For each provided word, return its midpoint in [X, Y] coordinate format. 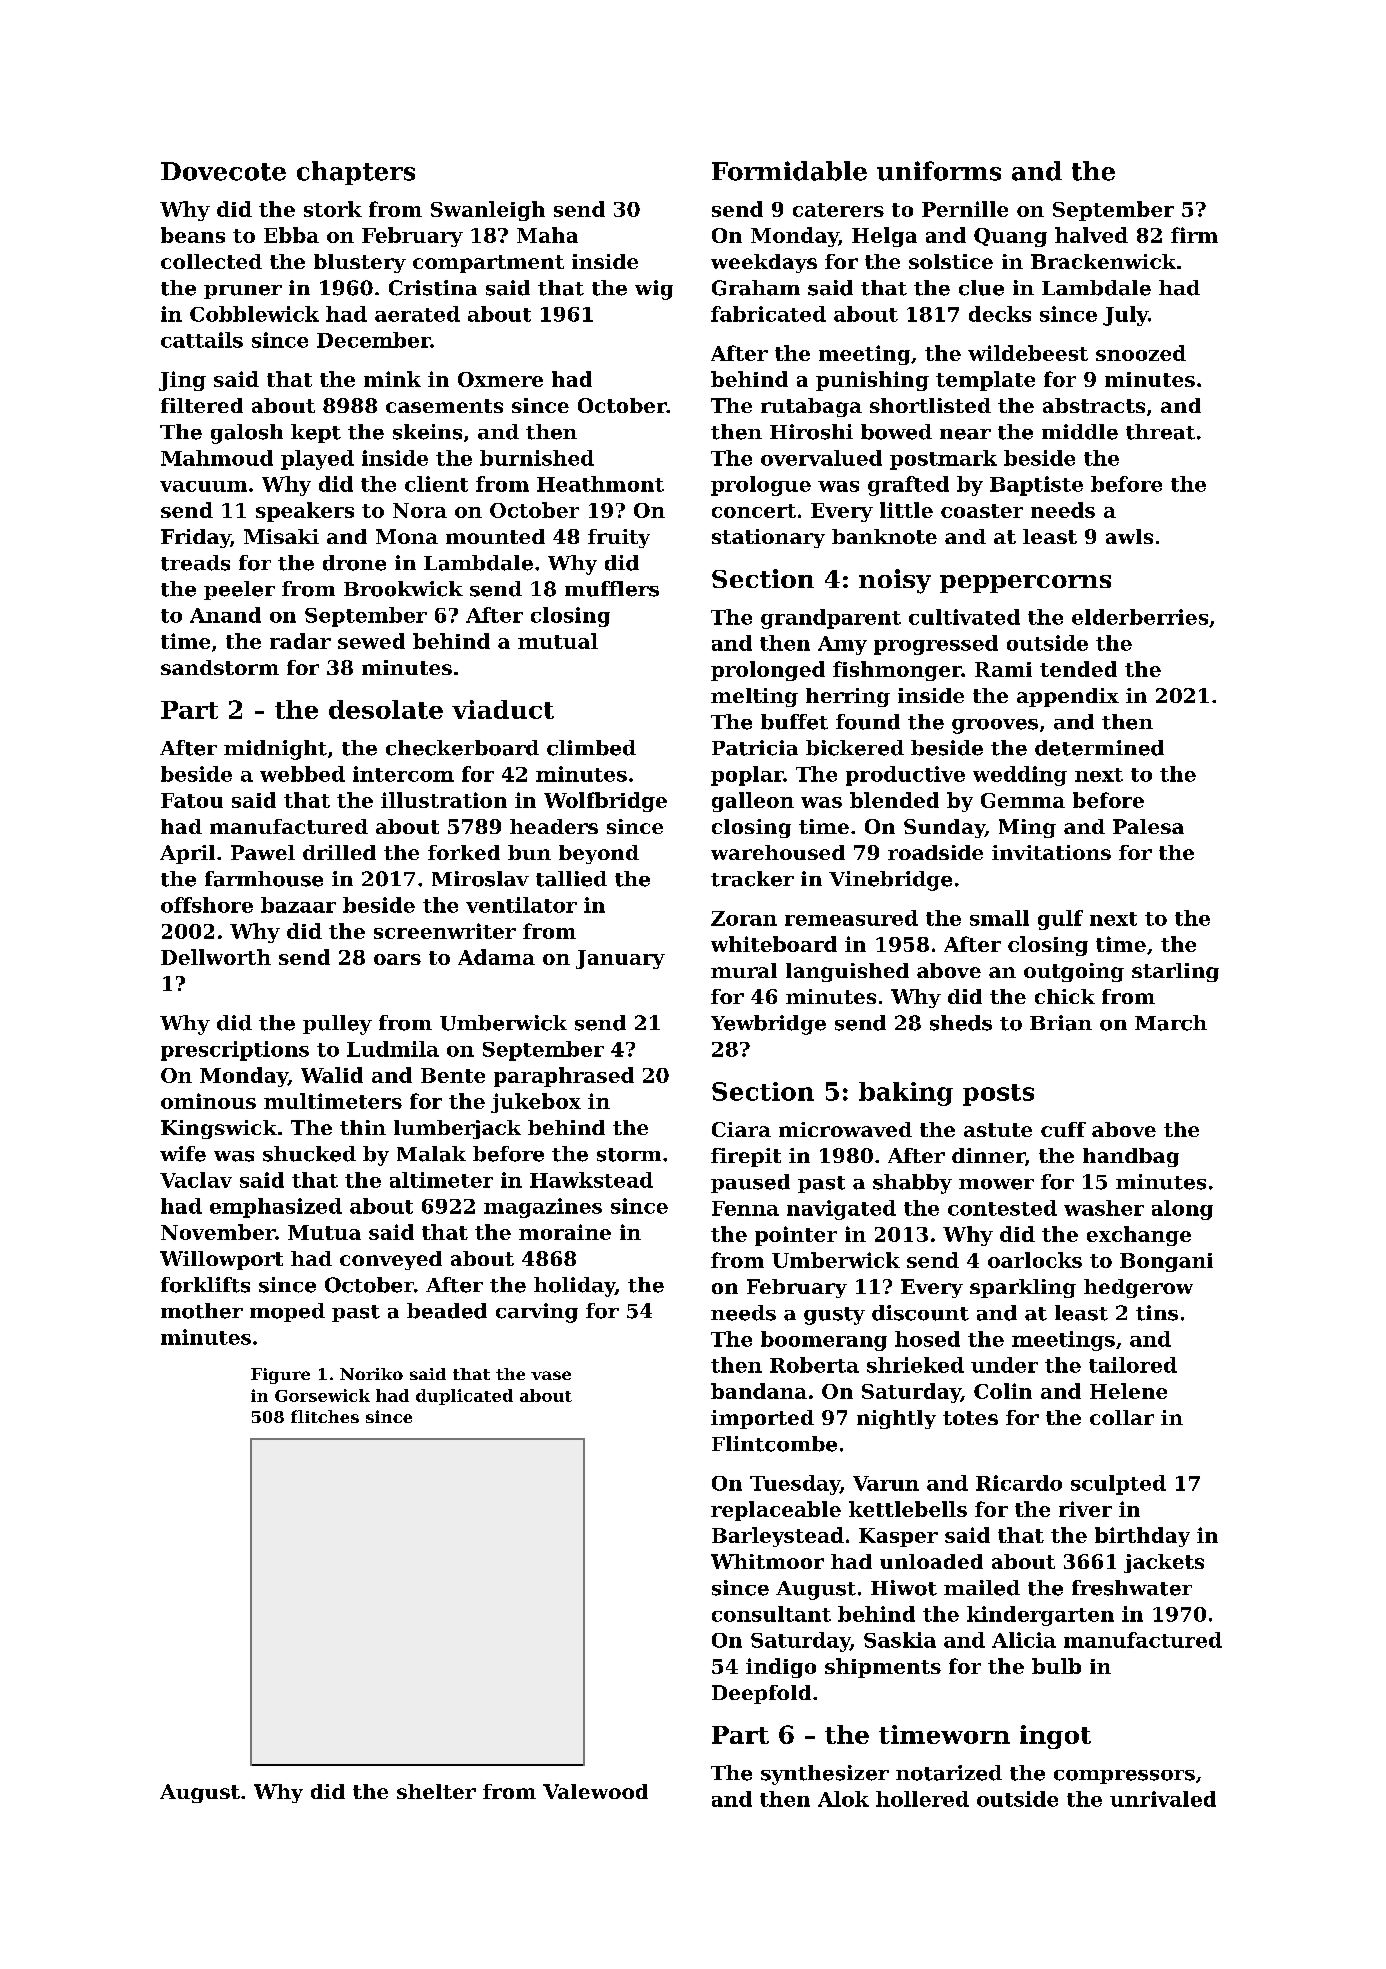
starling [1175, 972]
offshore [207, 905]
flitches [325, 1416]
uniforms [939, 171]
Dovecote [223, 171]
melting [754, 697]
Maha [547, 235]
